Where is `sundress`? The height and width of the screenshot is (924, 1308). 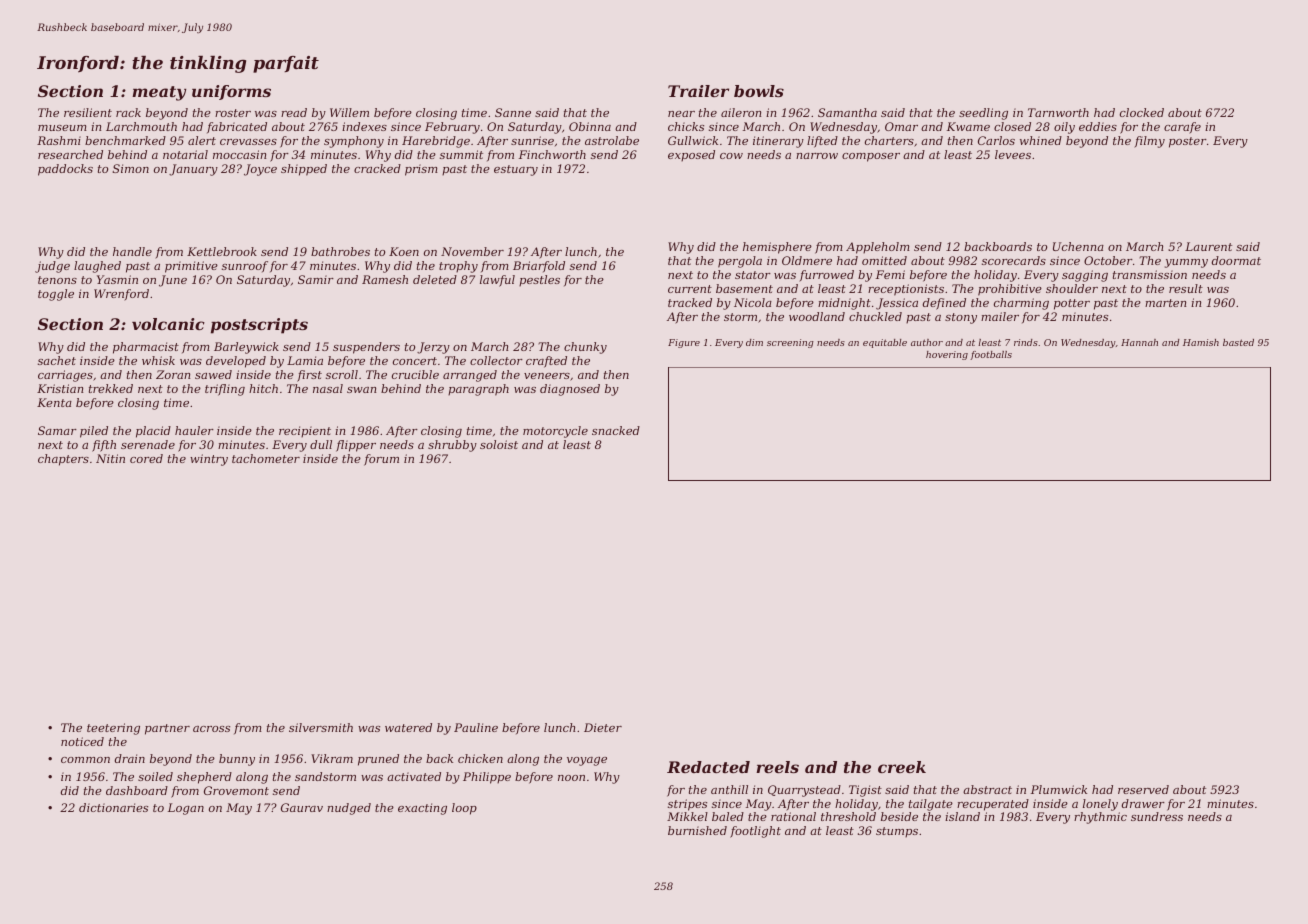
sundress is located at coordinates (1157, 816).
